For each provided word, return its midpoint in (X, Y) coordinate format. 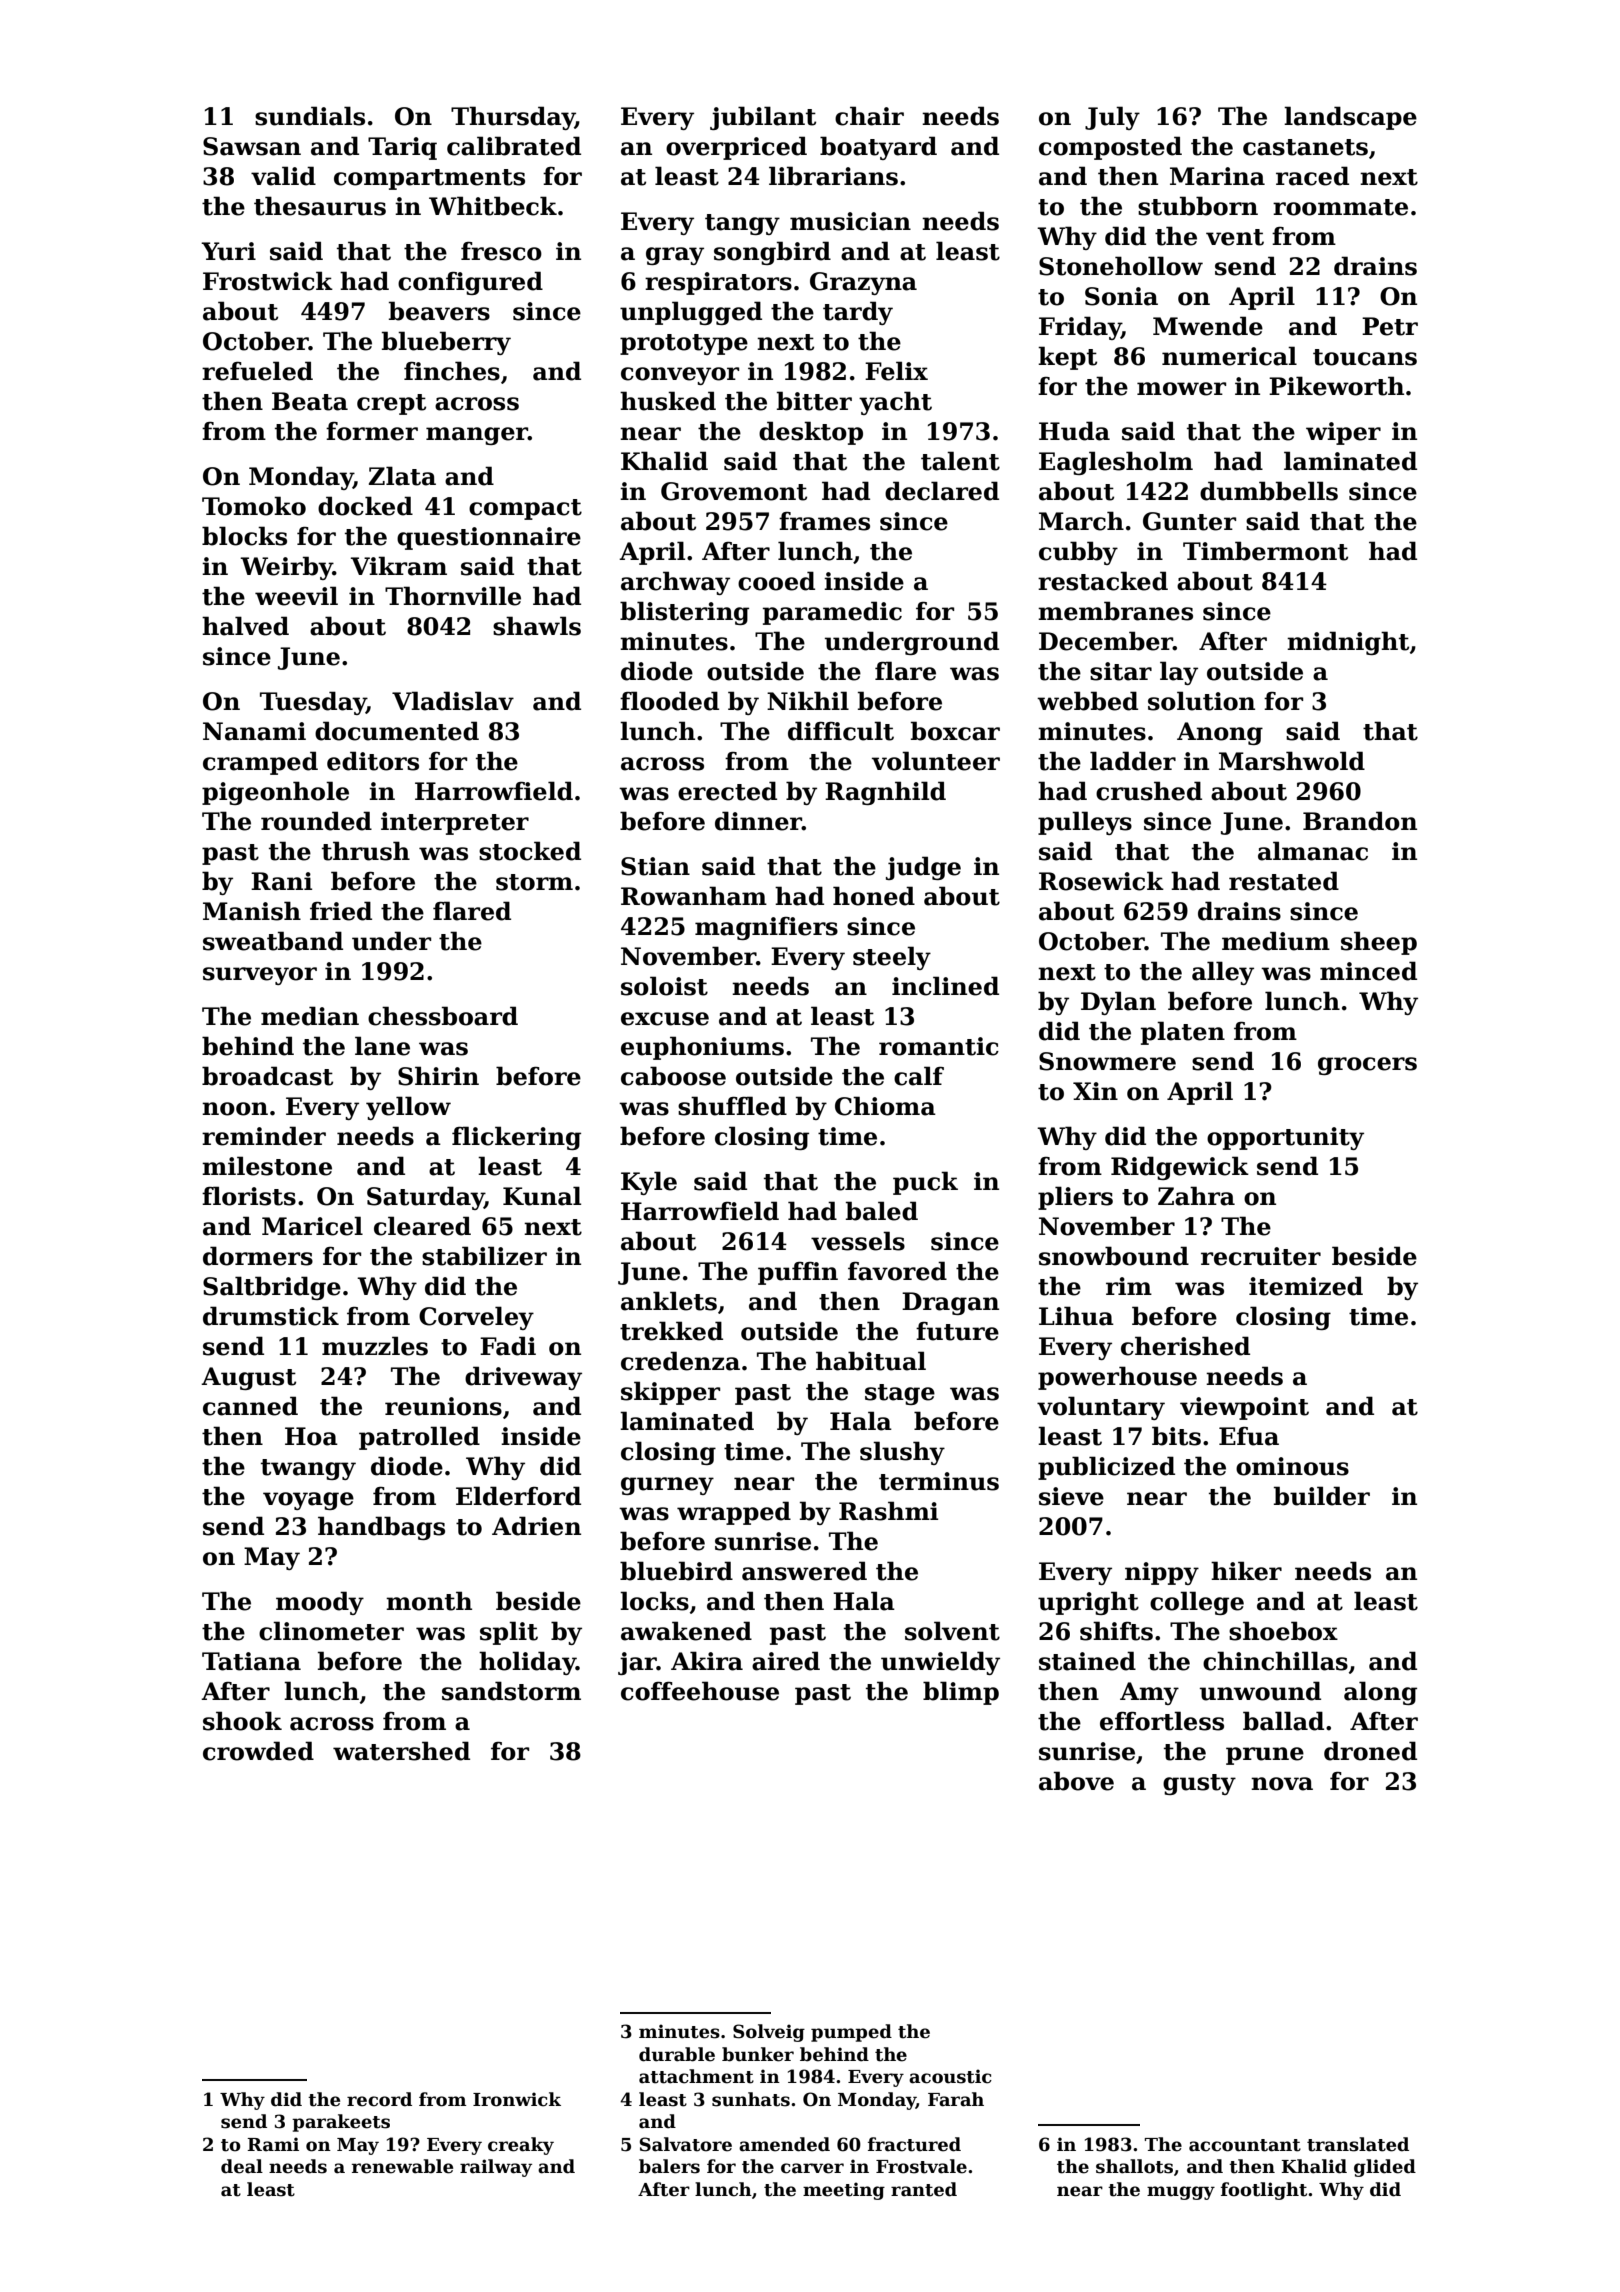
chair (869, 116)
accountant (1245, 2145)
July (1112, 118)
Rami (273, 2144)
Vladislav (453, 701)
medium (1276, 941)
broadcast (267, 1076)
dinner (758, 821)
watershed (401, 1751)
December (1106, 641)
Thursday (513, 118)
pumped (851, 2033)
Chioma (885, 1106)
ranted (924, 2189)
